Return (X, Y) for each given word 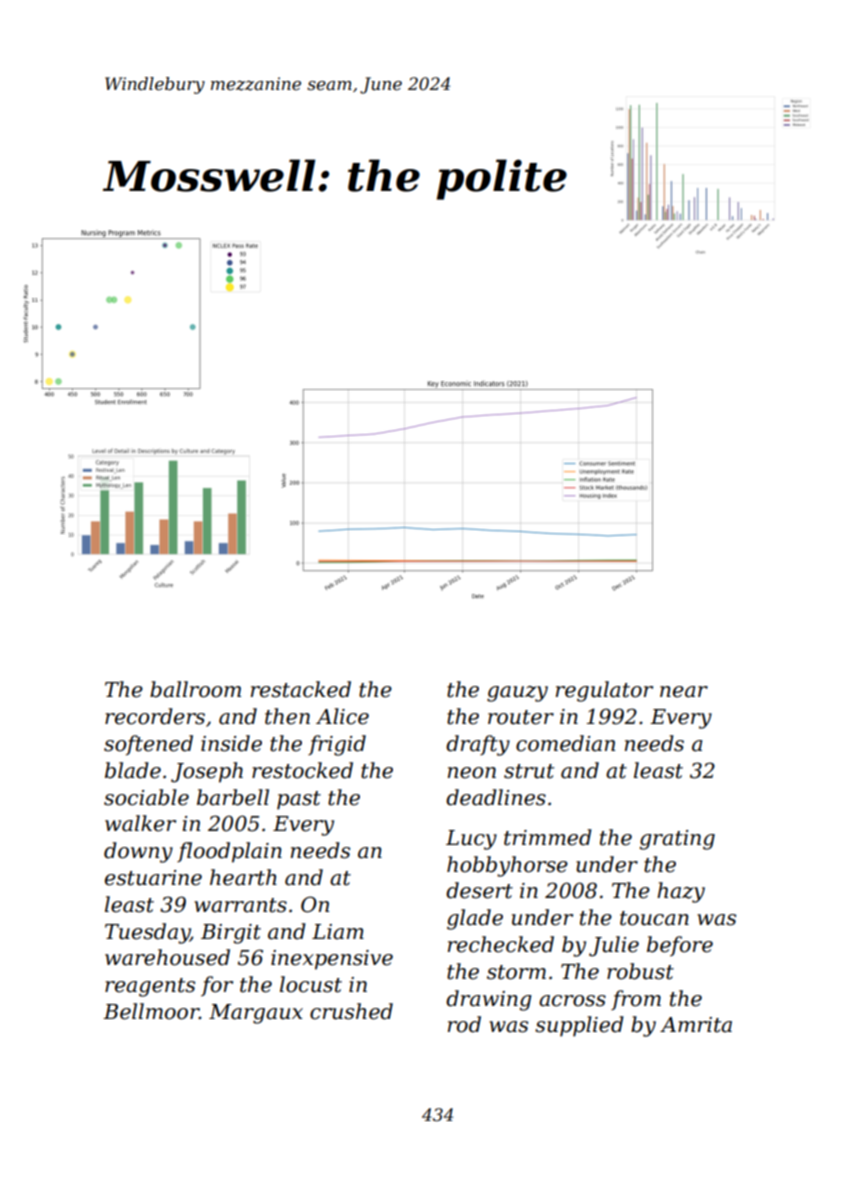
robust (640, 971)
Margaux (256, 1014)
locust (311, 984)
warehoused (167, 957)
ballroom (195, 689)
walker (140, 823)
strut (529, 771)
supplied (579, 1026)
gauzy (517, 694)
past (299, 800)
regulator (604, 691)
